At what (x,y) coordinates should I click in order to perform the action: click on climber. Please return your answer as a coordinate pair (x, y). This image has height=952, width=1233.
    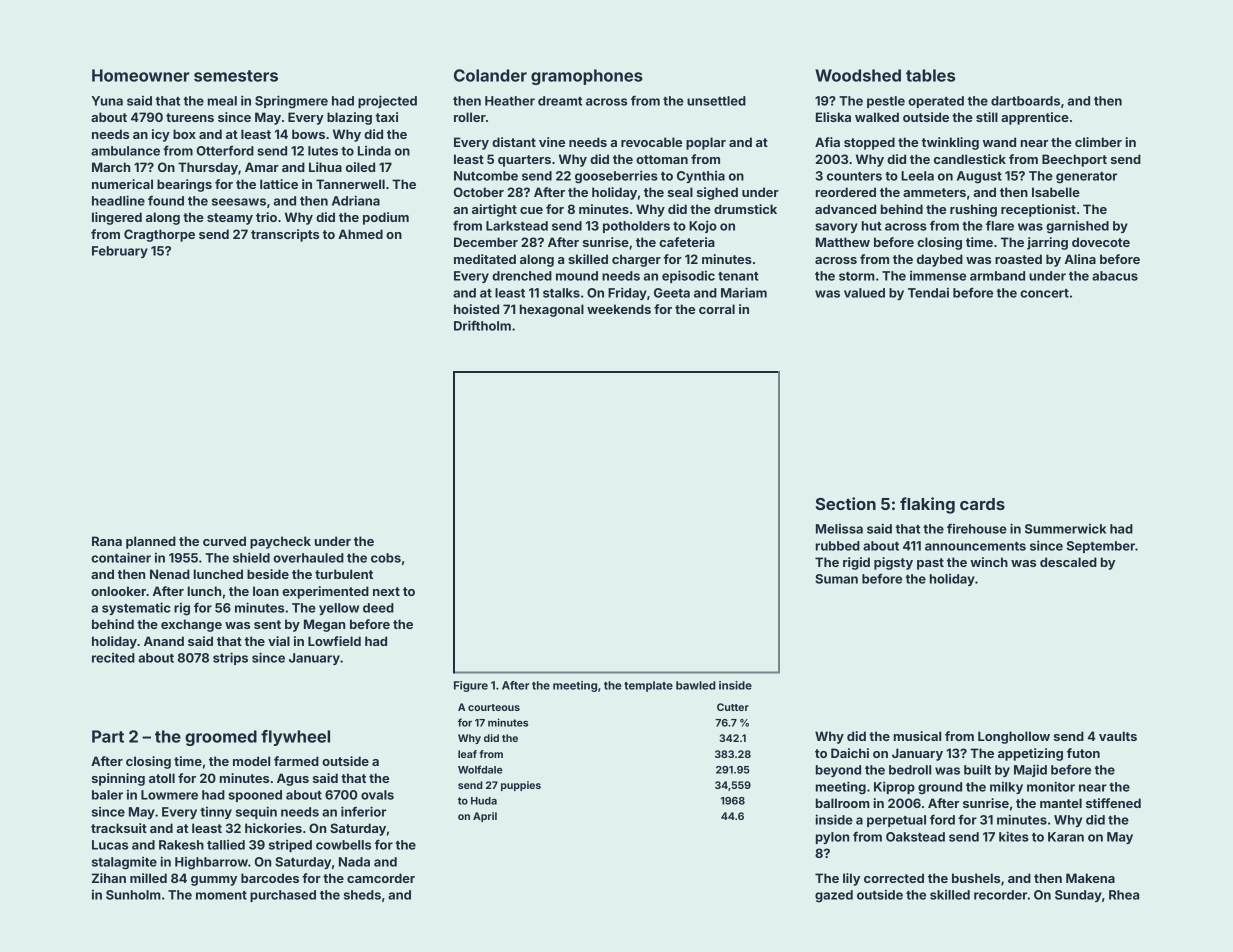
    Looking at the image, I should click on (1098, 142).
